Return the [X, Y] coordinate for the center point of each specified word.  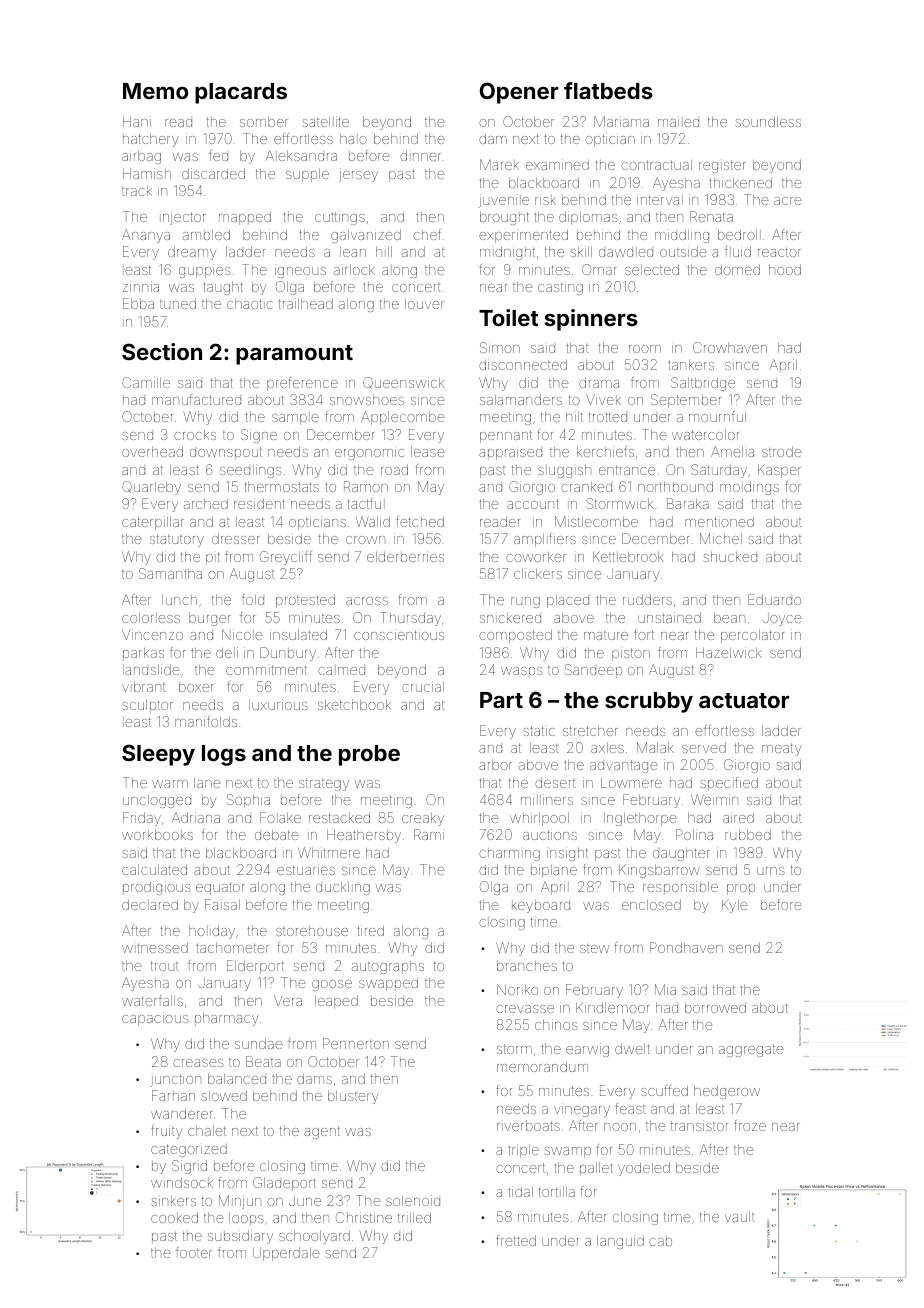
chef [427, 234]
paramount [294, 355]
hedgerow [727, 1092]
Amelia [732, 451]
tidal [520, 1191]
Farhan [173, 1095]
